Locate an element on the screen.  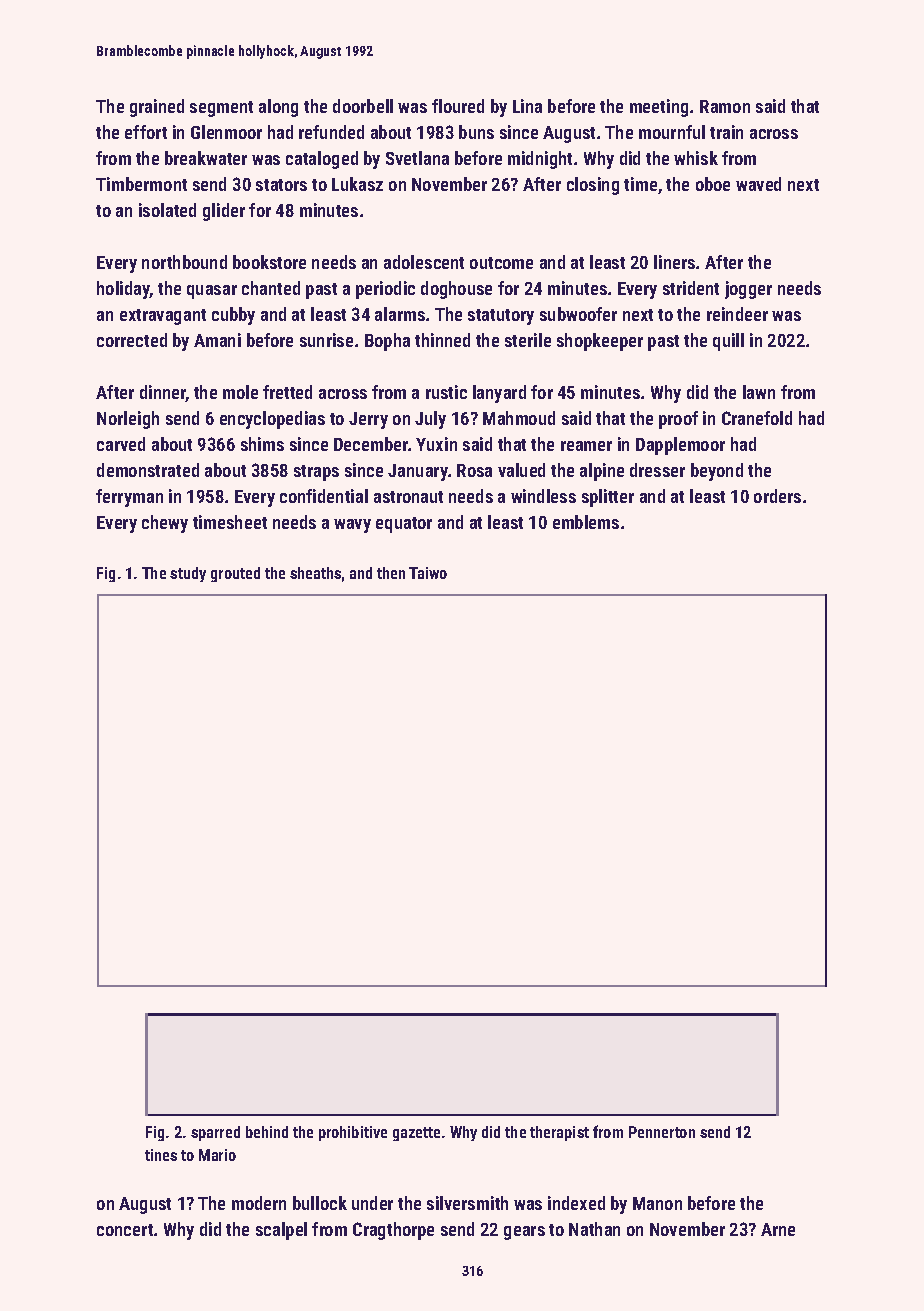
whisk is located at coordinates (696, 158).
